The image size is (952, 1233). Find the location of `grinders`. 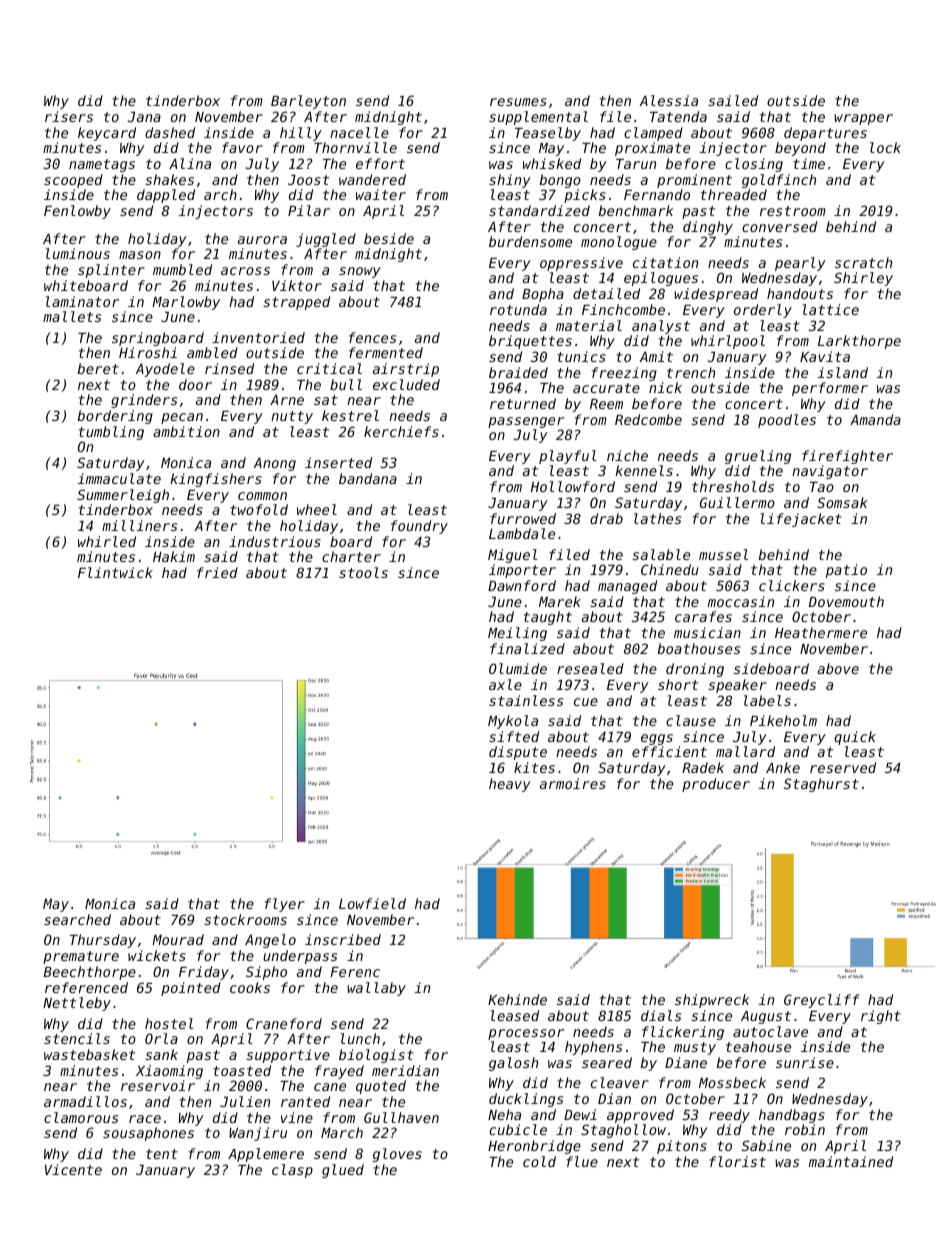

grinders is located at coordinates (144, 401).
